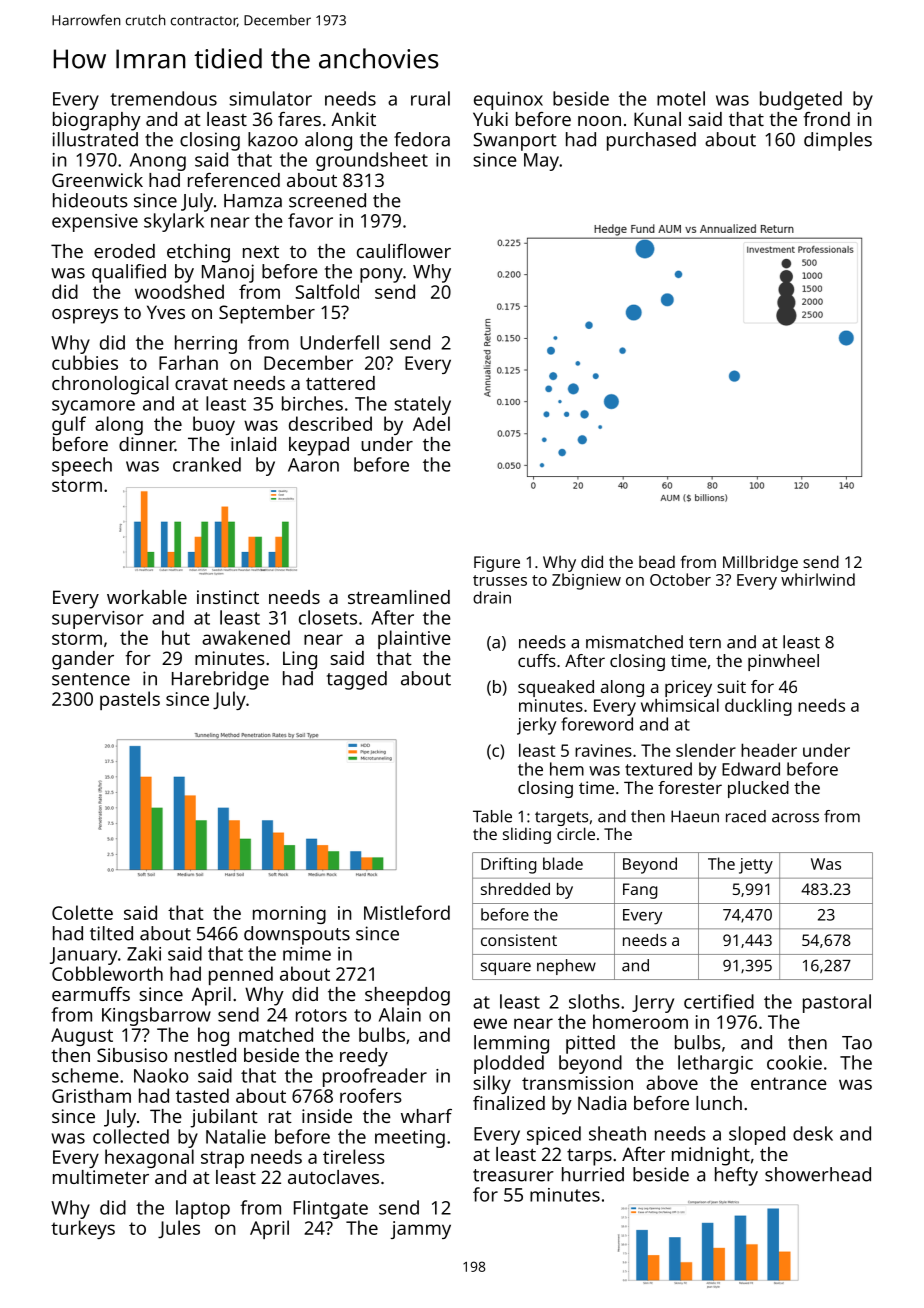  Describe the element at coordinates (270, 98) in the screenshot. I see `simulator` at that location.
